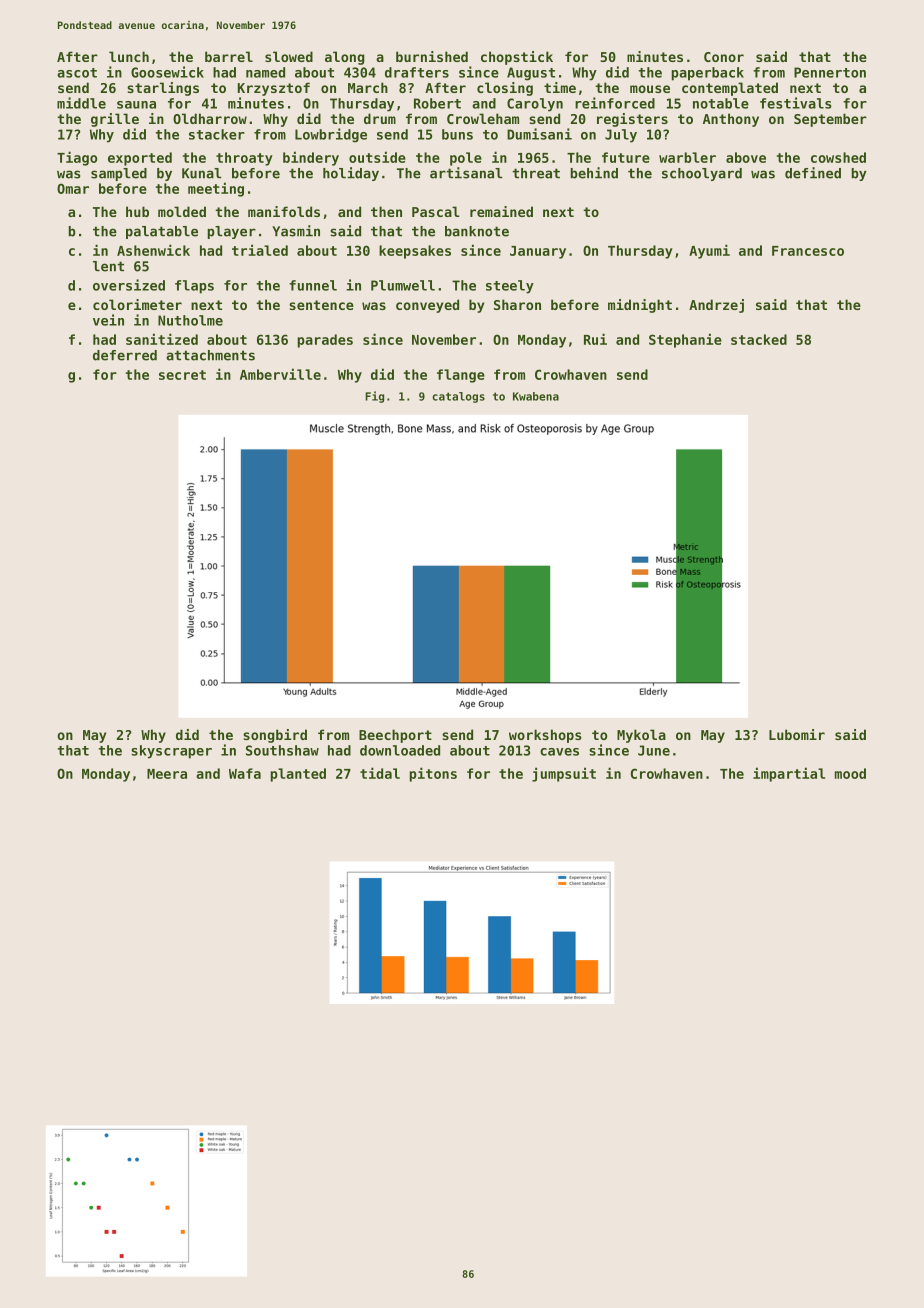 This document has width=924, height=1308. What do you see at coordinates (536, 396) in the document?
I see `Kwabena` at bounding box center [536, 396].
